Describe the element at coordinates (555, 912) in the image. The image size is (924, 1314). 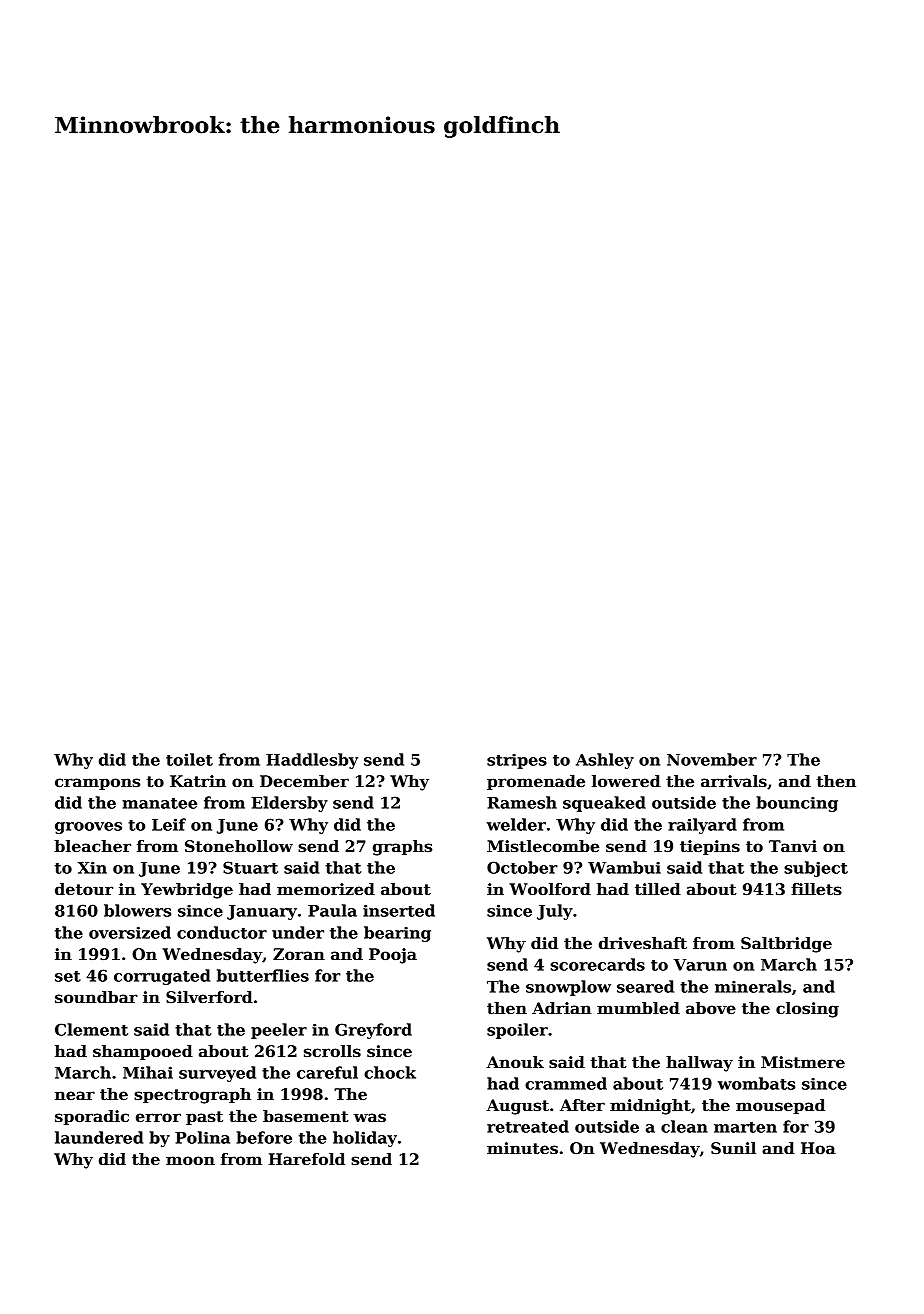
I see `July` at that location.
